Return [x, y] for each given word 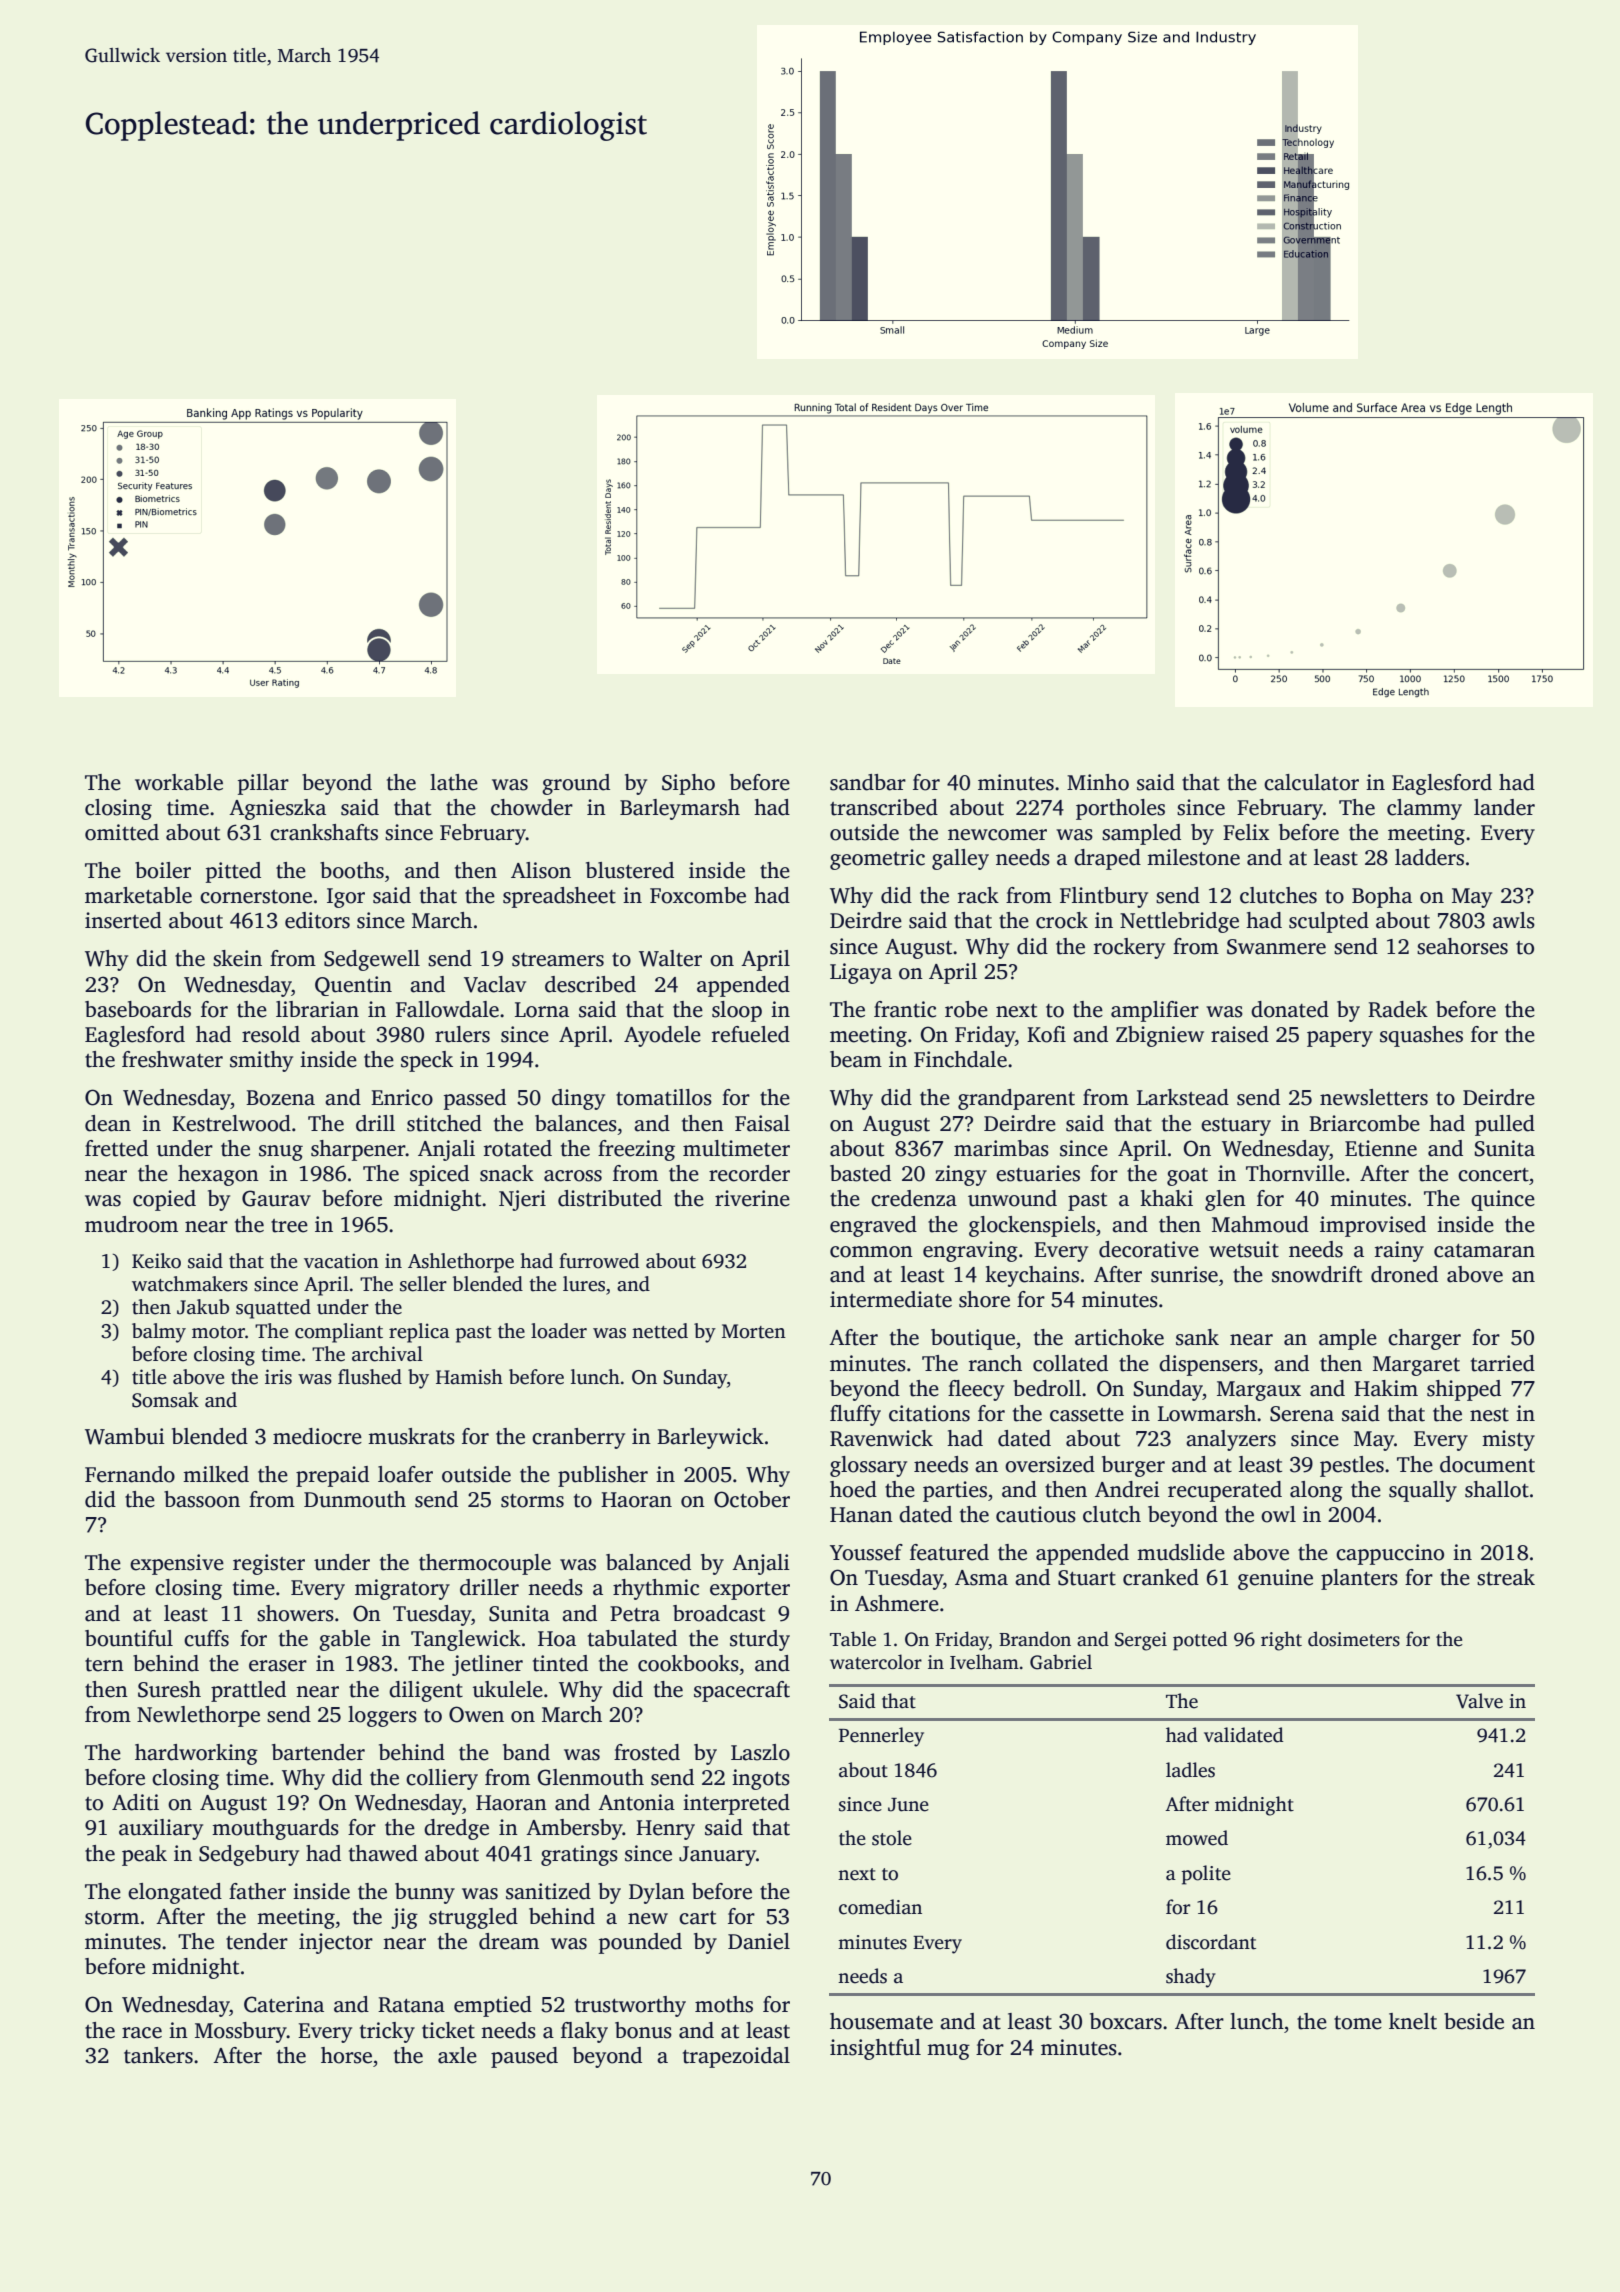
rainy [1399, 1251]
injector [336, 1943]
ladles [1190, 1770]
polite [1206, 1875]
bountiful [129, 1638]
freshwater [172, 1059]
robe [966, 1009]
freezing [636, 1150]
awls [1514, 920]
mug [948, 2052]
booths [352, 870]
